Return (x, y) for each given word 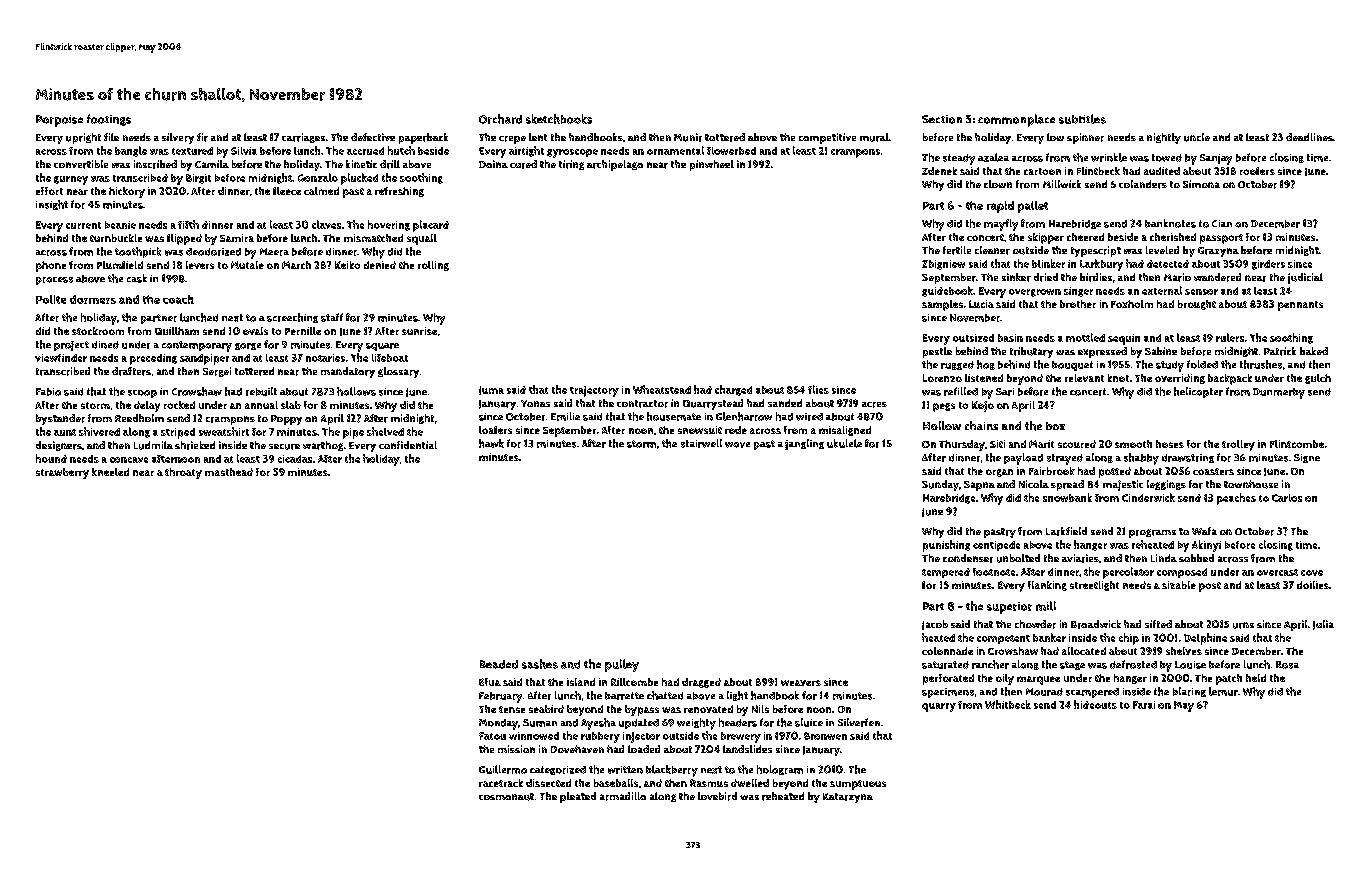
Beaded (499, 664)
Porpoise (59, 121)
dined (105, 345)
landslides (747, 749)
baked (1314, 351)
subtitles (1082, 119)
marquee (1038, 680)
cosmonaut (506, 797)
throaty (183, 473)
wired (809, 417)
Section (942, 119)
